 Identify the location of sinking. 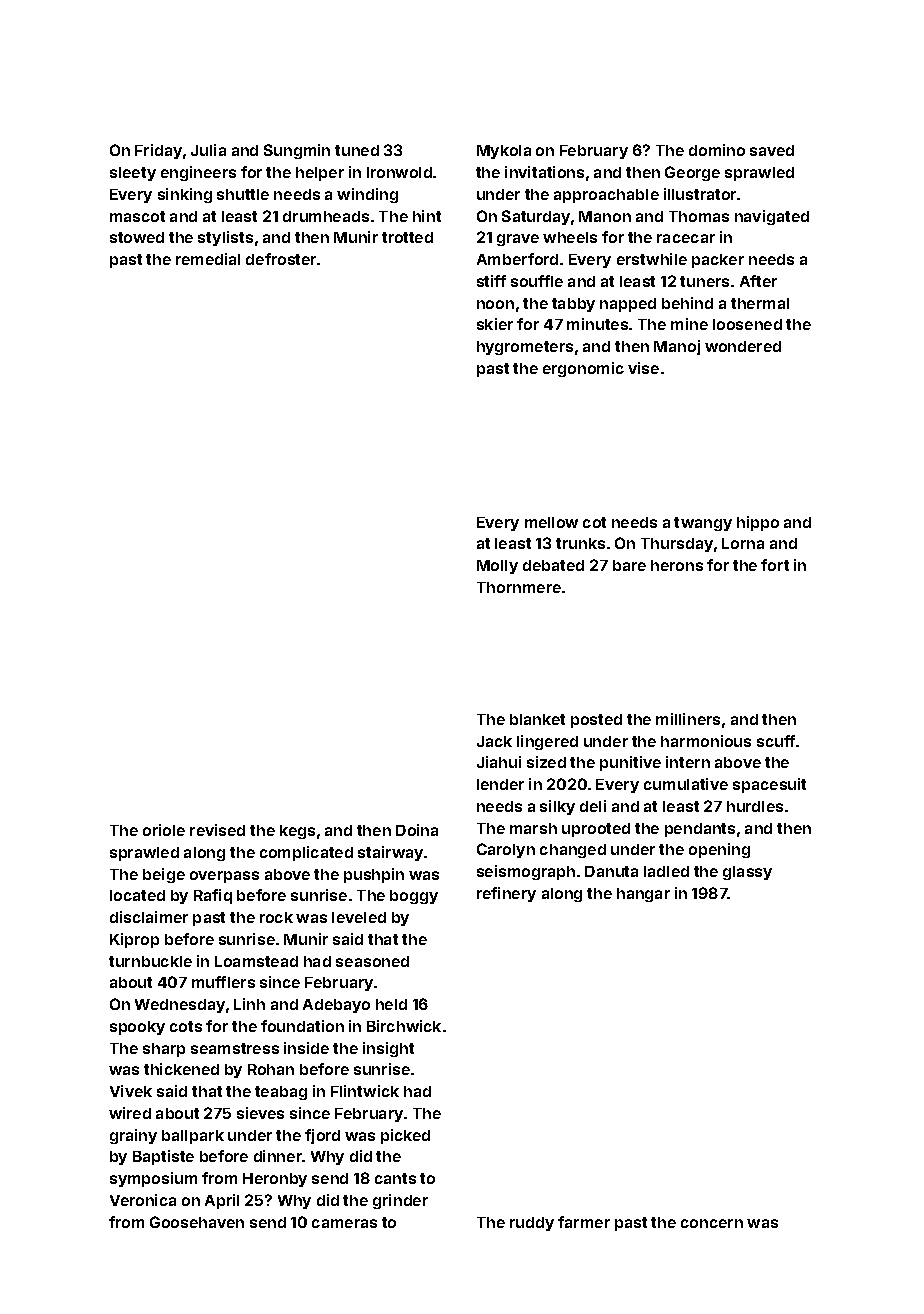
(185, 195).
